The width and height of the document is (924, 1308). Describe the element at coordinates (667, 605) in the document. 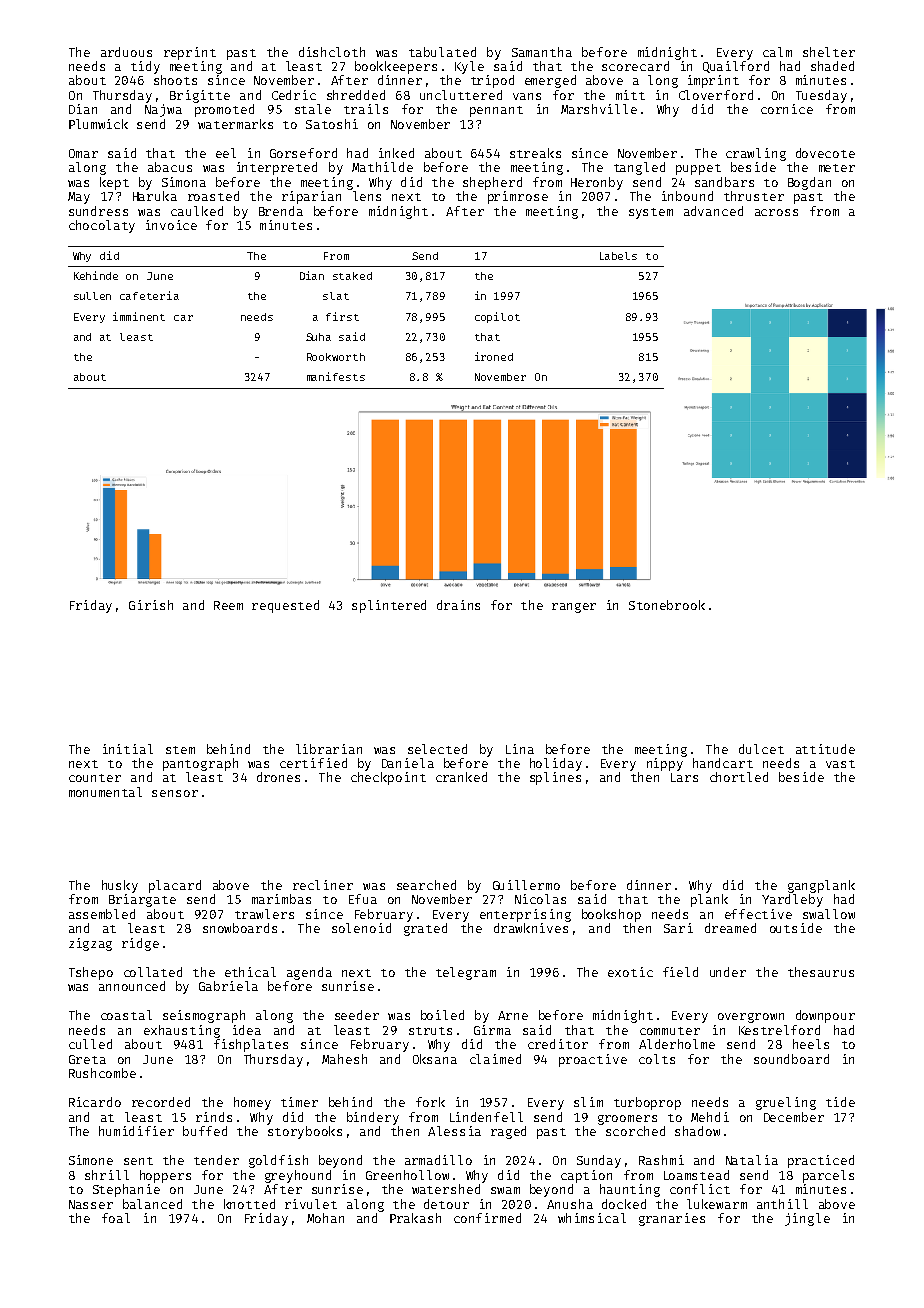

I see `Stonebrook` at that location.
